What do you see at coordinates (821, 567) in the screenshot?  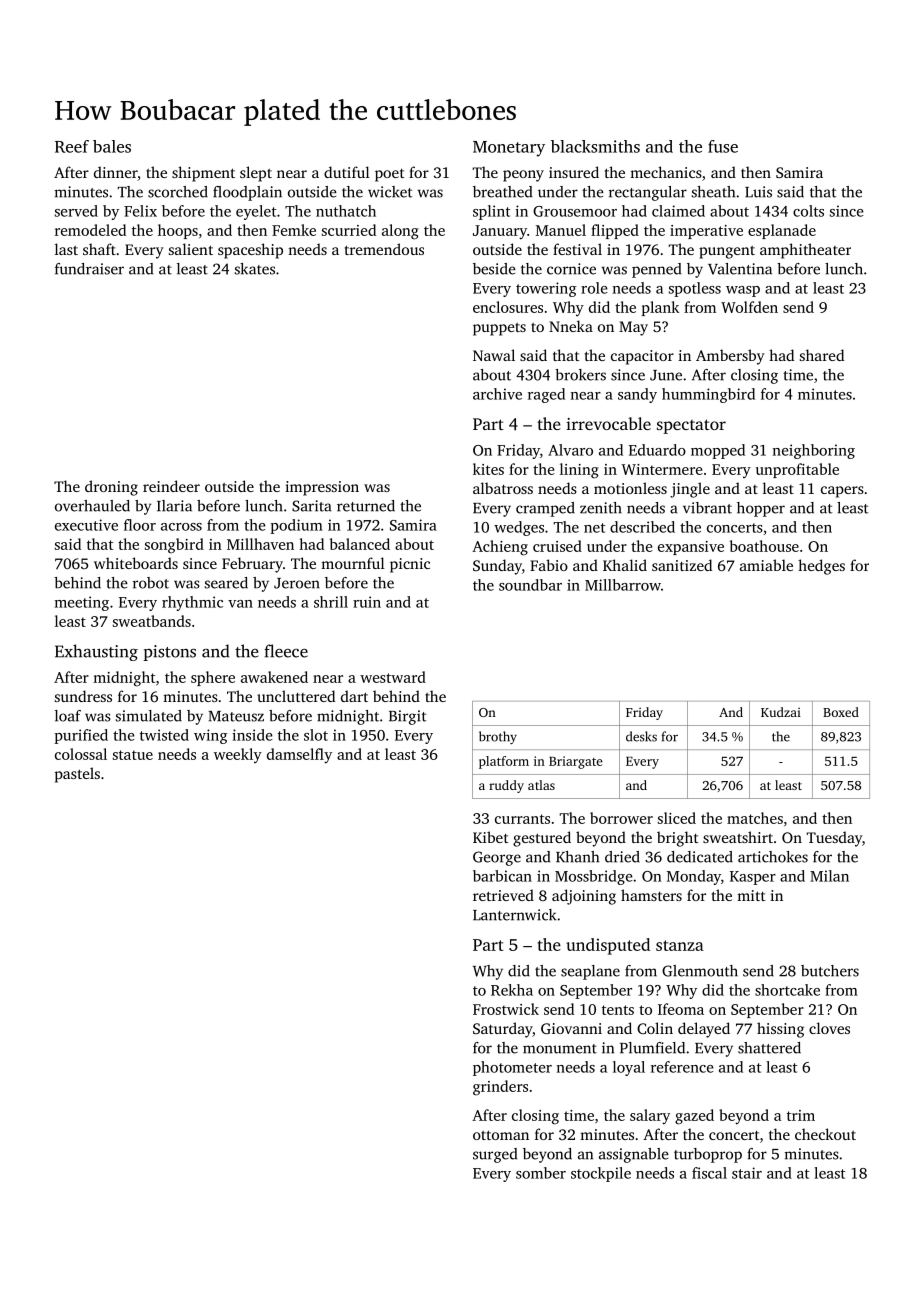 I see `hedges` at bounding box center [821, 567].
